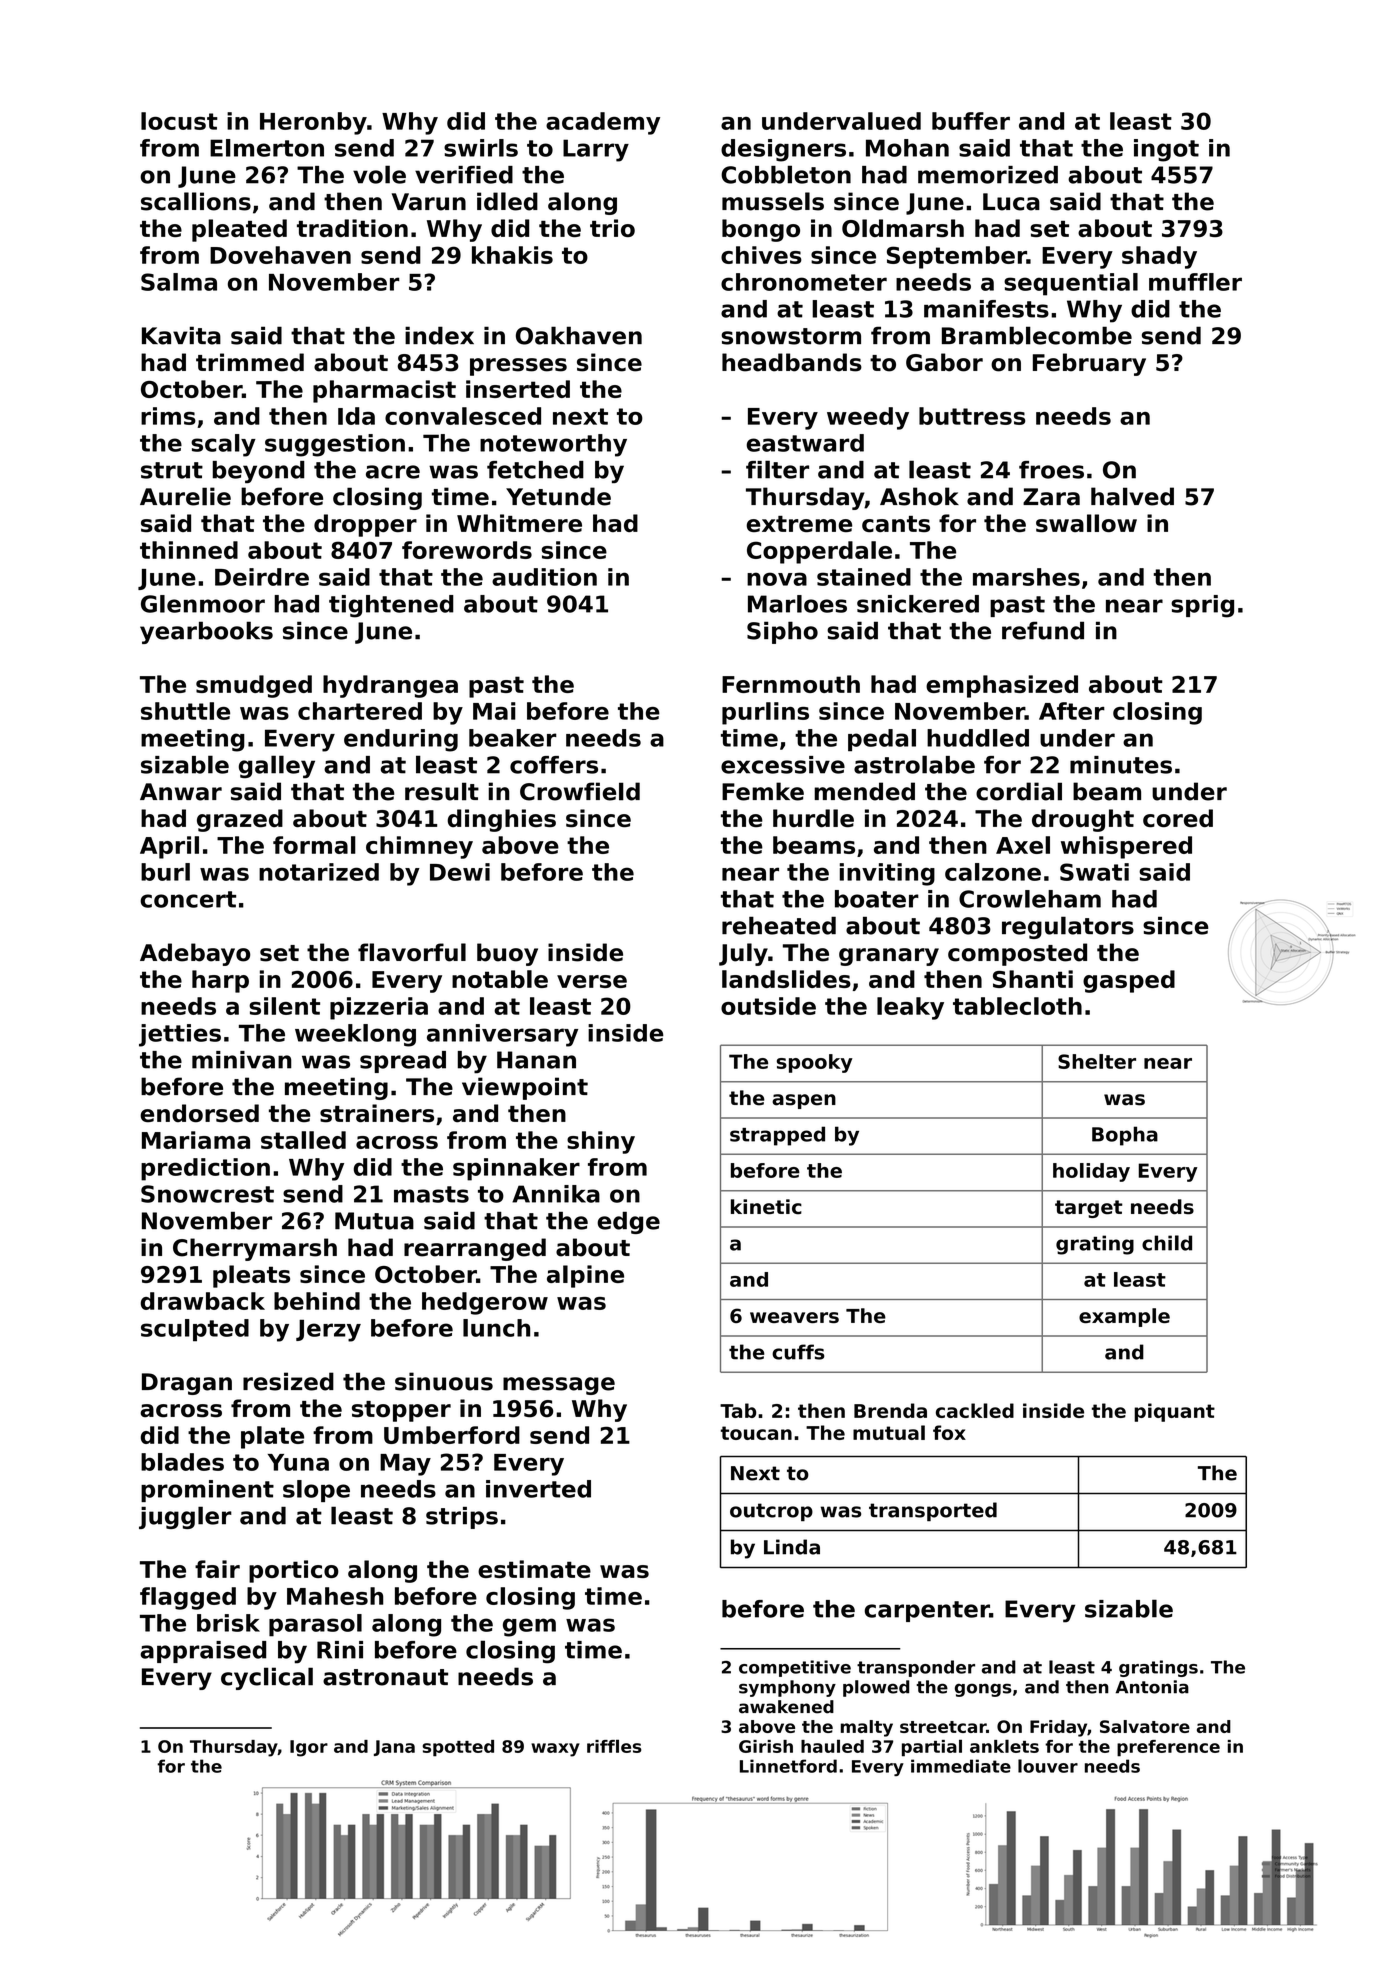 This screenshot has width=1386, height=1969. What do you see at coordinates (205, 1169) in the screenshot?
I see `prediction` at bounding box center [205, 1169].
